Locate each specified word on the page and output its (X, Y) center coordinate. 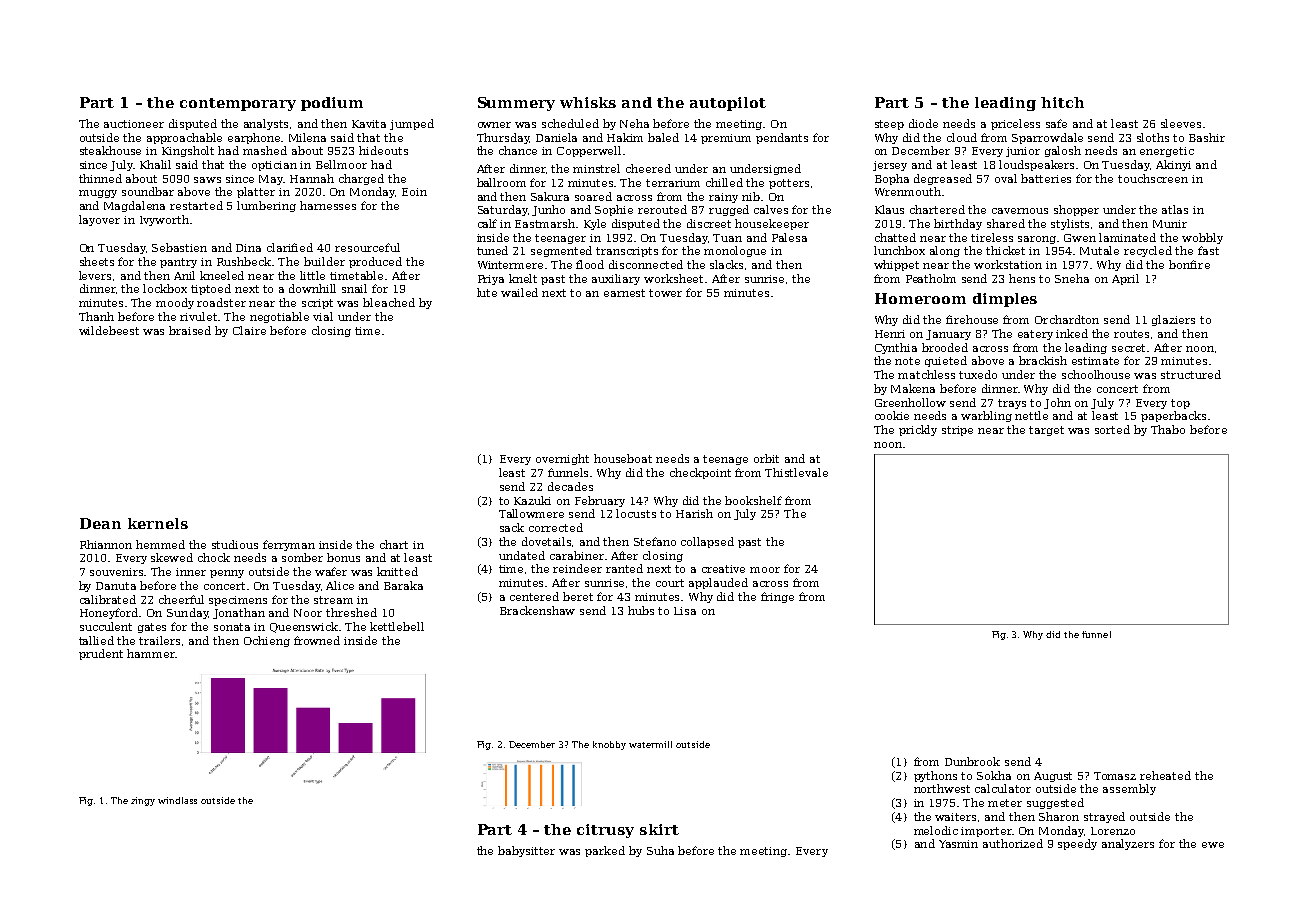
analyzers (1128, 844)
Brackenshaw (537, 610)
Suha (660, 850)
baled (663, 137)
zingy (143, 801)
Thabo (1168, 429)
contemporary (238, 104)
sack (512, 527)
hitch (1062, 102)
